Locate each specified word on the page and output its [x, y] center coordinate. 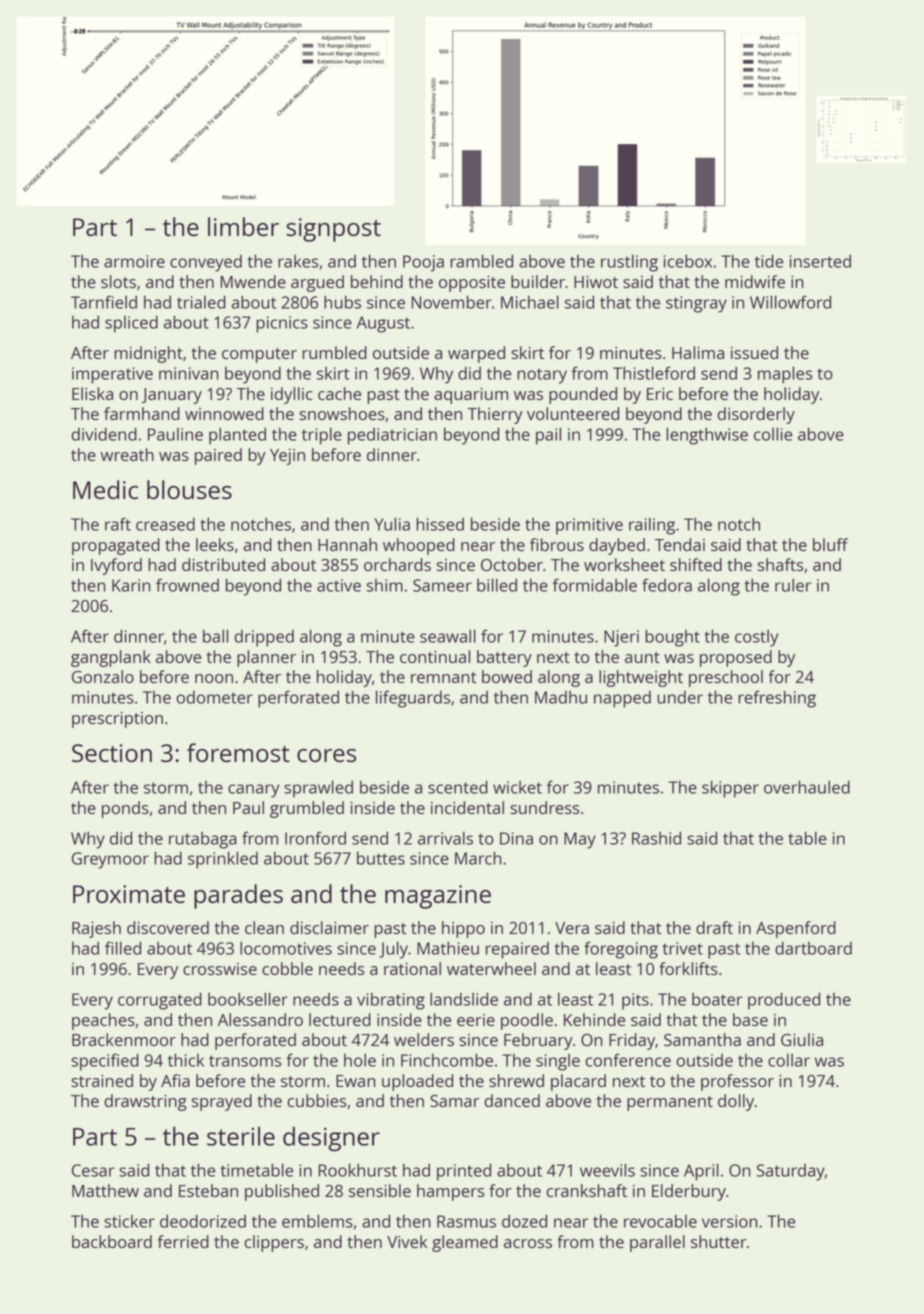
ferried [183, 1241]
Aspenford [796, 929]
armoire [134, 261]
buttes [381, 858]
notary [542, 376]
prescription [117, 720]
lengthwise [707, 436]
